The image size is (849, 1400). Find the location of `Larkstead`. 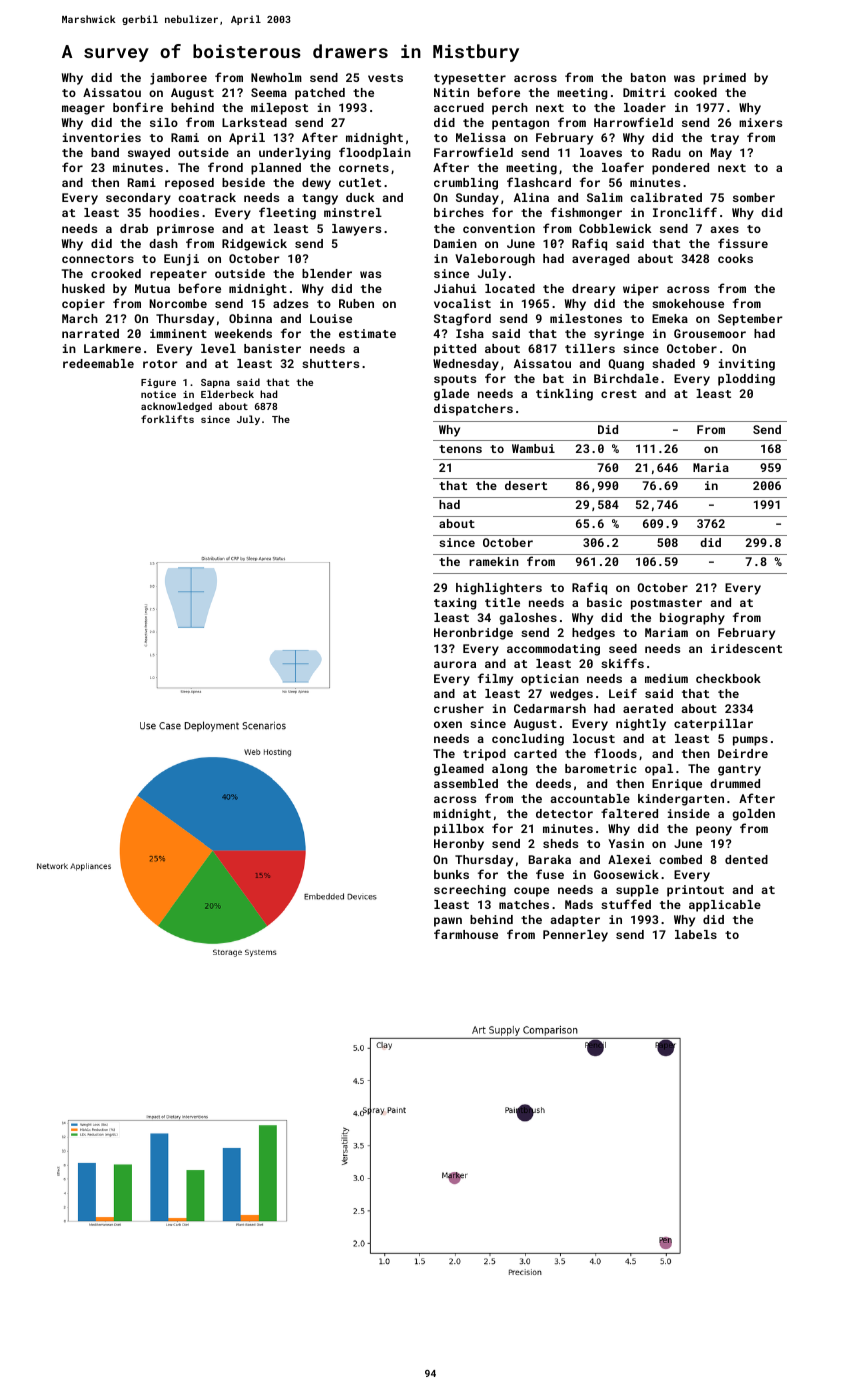

Larkstead is located at coordinates (254, 122).
